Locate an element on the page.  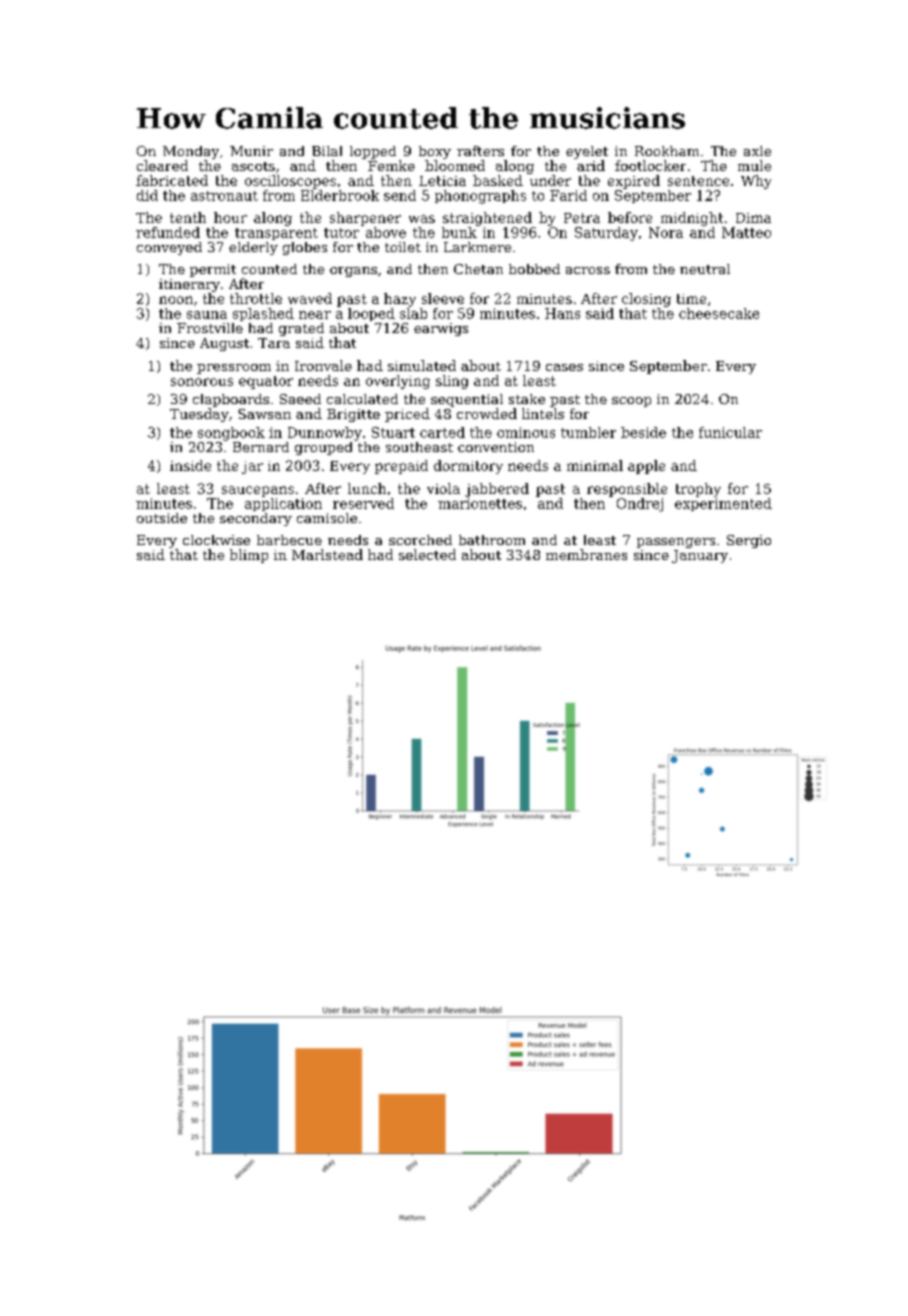
Frostville is located at coordinates (210, 328).
